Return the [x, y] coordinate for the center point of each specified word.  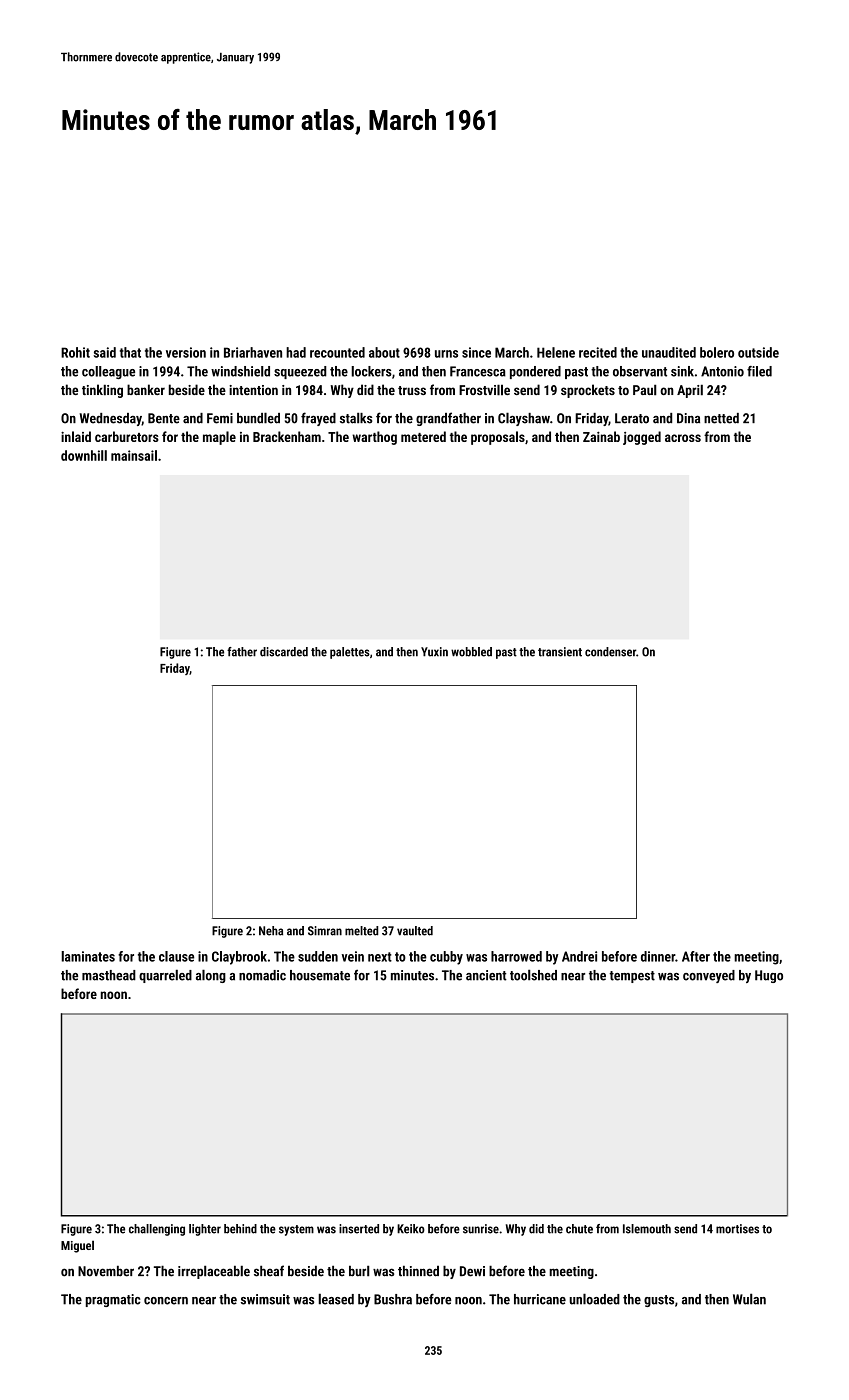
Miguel [77, 1247]
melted [361, 931]
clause [176, 956]
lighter [205, 1230]
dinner [658, 956]
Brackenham [287, 436]
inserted [359, 1229]
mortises [737, 1229]
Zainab [601, 436]
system [296, 1230]
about [384, 352]
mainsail [134, 455]
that [130, 352]
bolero [717, 352]
